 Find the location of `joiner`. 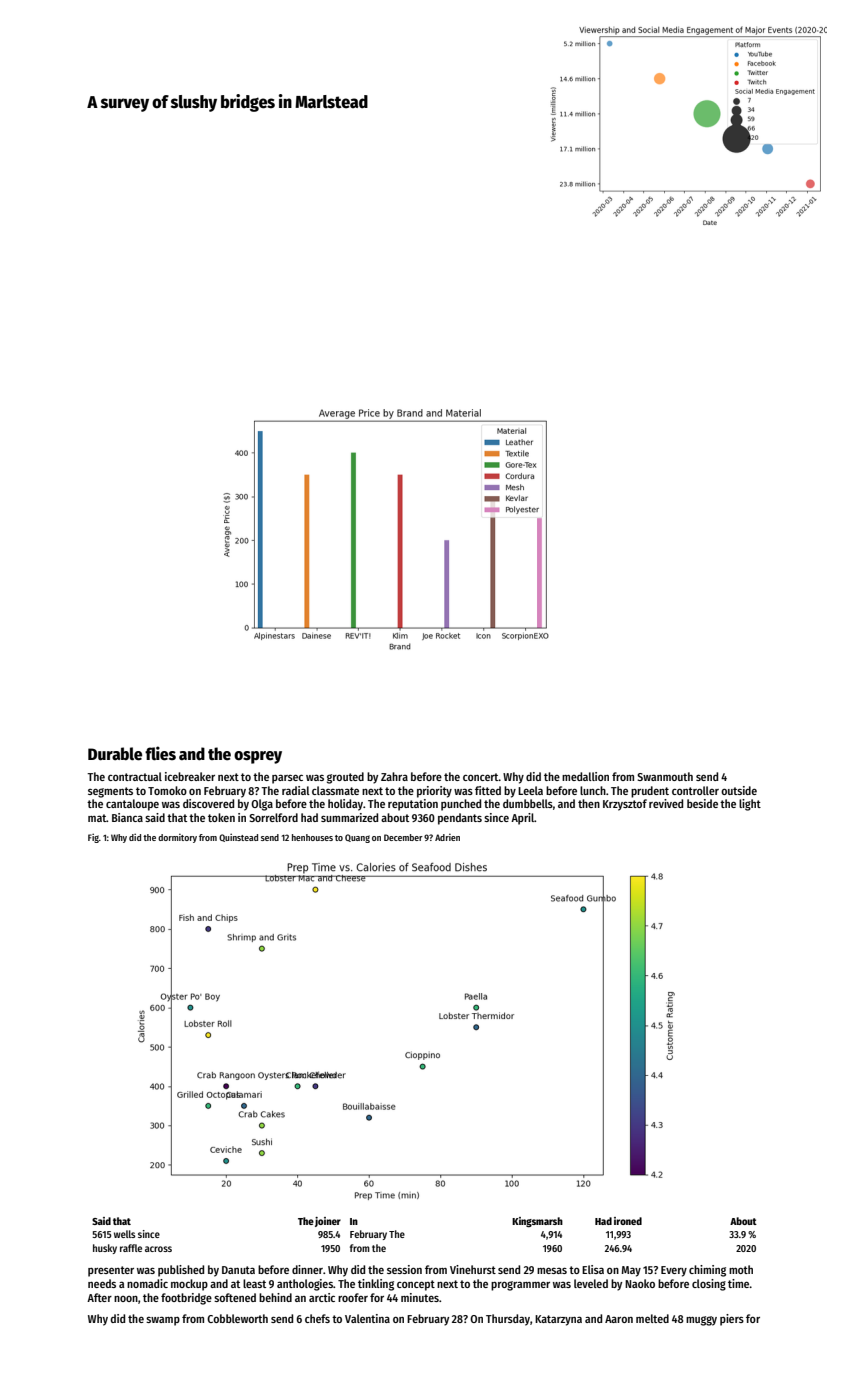

joiner is located at coordinates (328, 1222).
